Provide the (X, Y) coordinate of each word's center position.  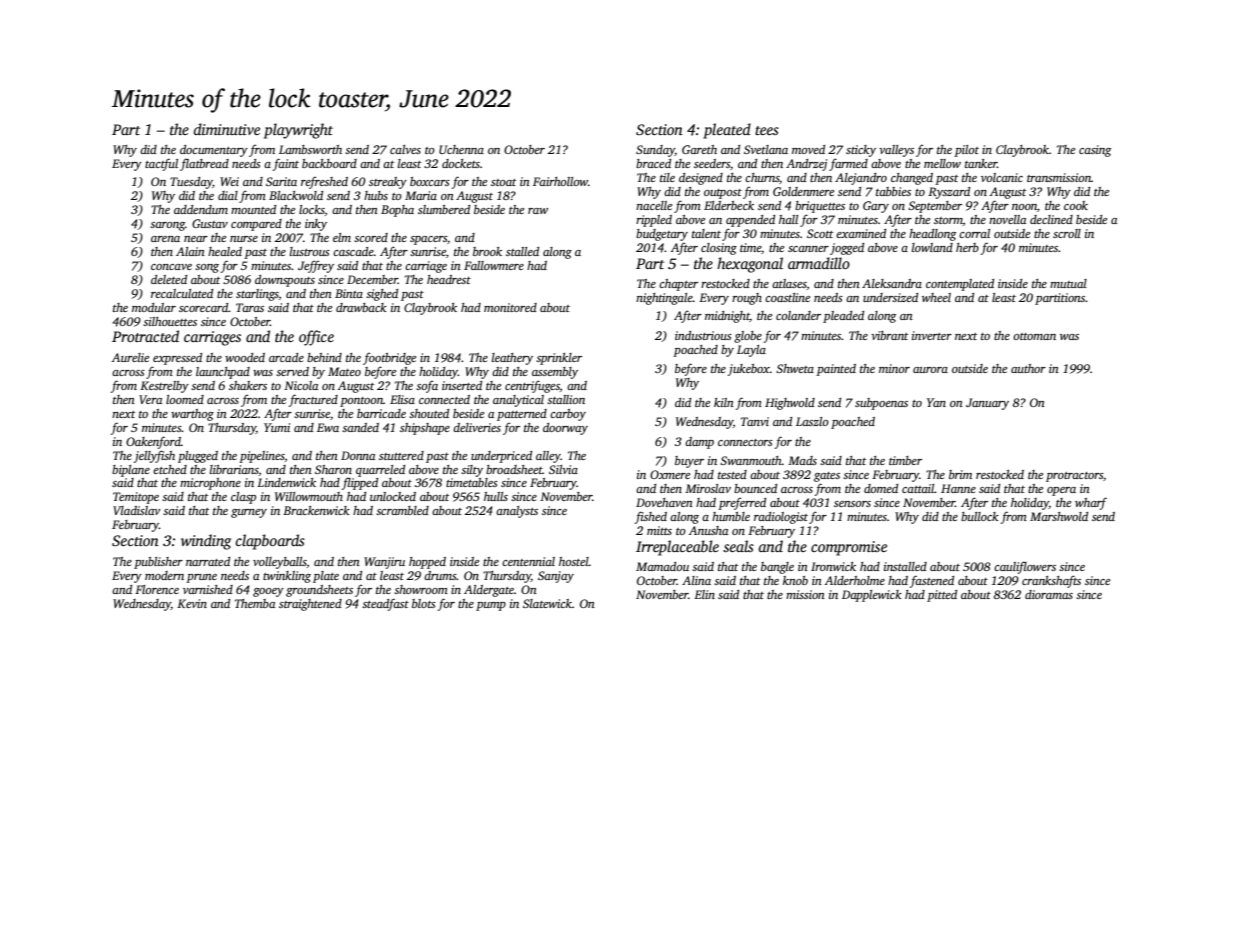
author (1028, 368)
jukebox (749, 370)
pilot (966, 151)
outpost (723, 194)
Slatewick (547, 603)
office (316, 338)
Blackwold (296, 195)
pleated (727, 131)
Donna (358, 455)
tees (767, 130)
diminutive (227, 129)
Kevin (192, 603)
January (987, 404)
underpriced (501, 457)
